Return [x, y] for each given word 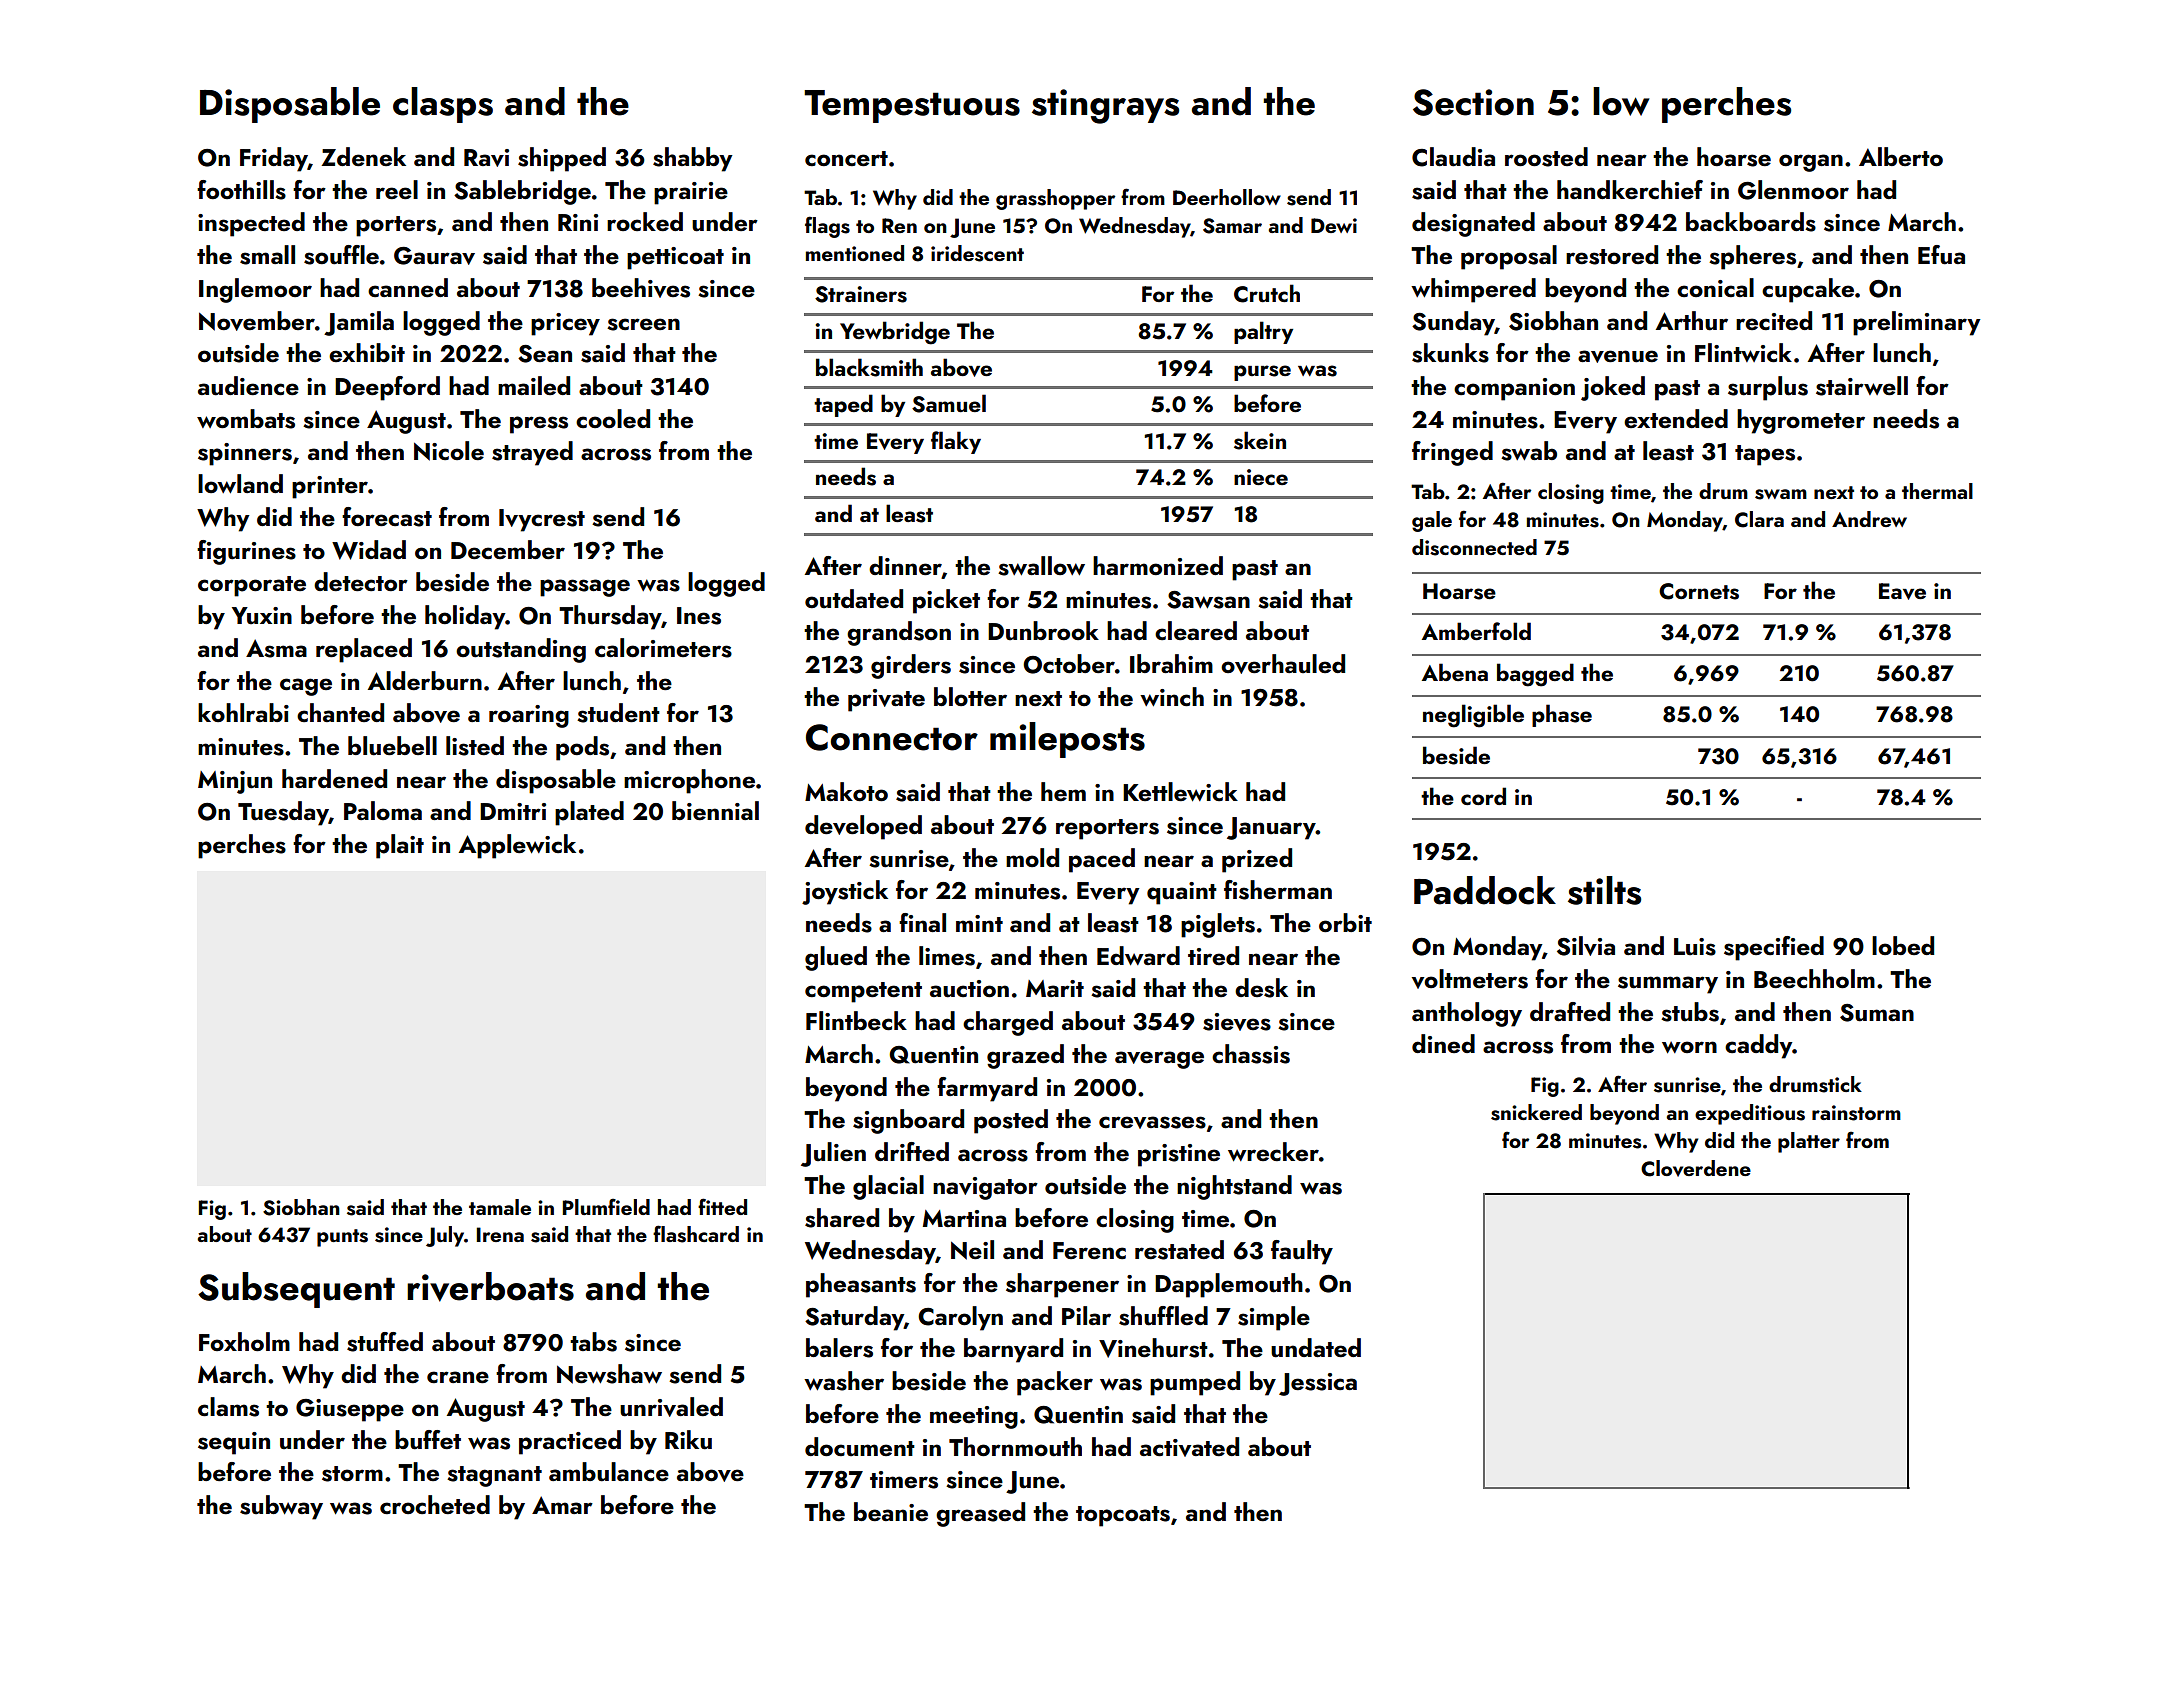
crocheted [435, 1504]
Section [1473, 102]
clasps [443, 105]
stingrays [1105, 106]
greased [980, 1514]
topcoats [1123, 1516]
